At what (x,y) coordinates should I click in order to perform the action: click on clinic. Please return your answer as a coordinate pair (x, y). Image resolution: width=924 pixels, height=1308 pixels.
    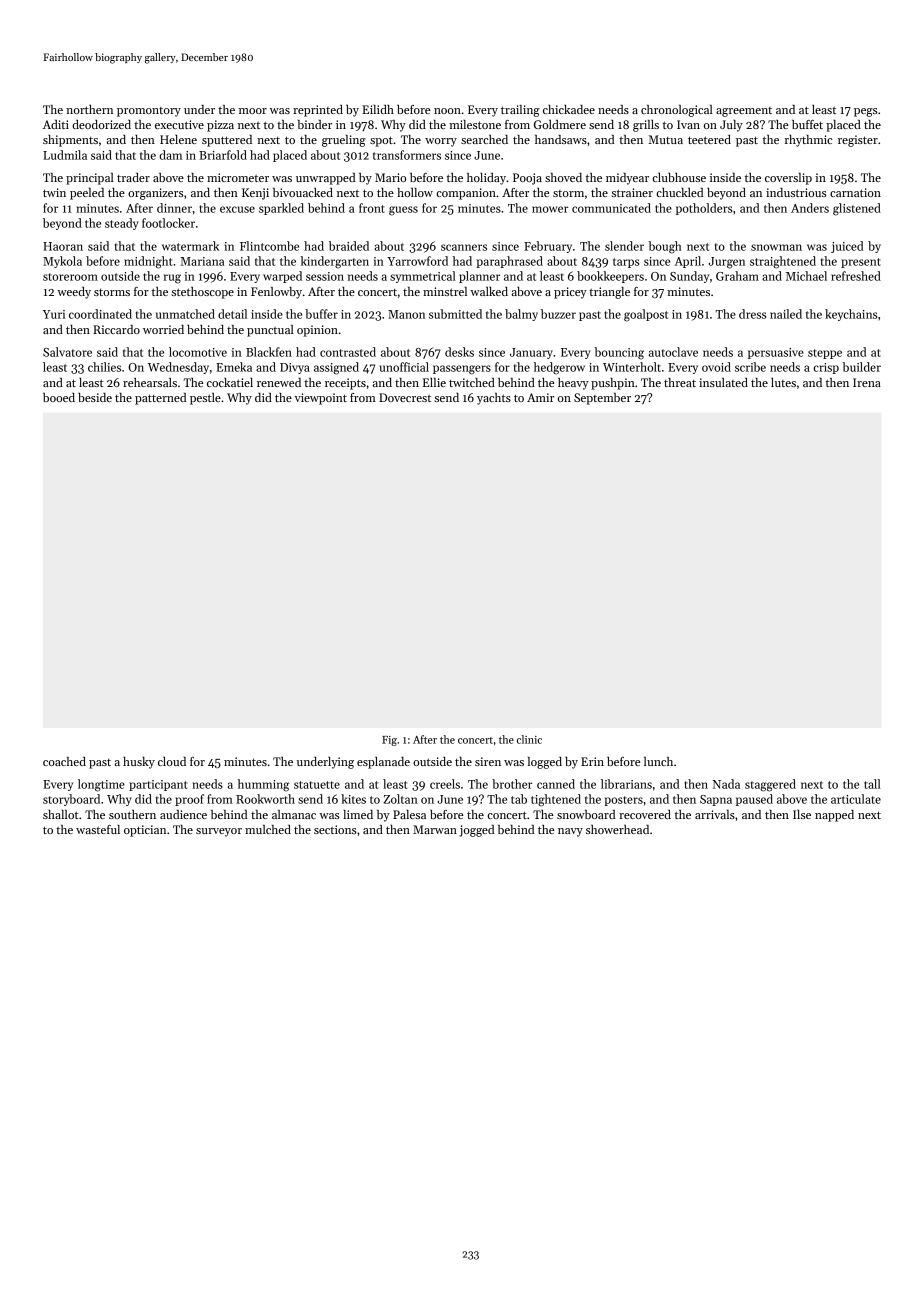
    Looking at the image, I should click on (529, 739).
